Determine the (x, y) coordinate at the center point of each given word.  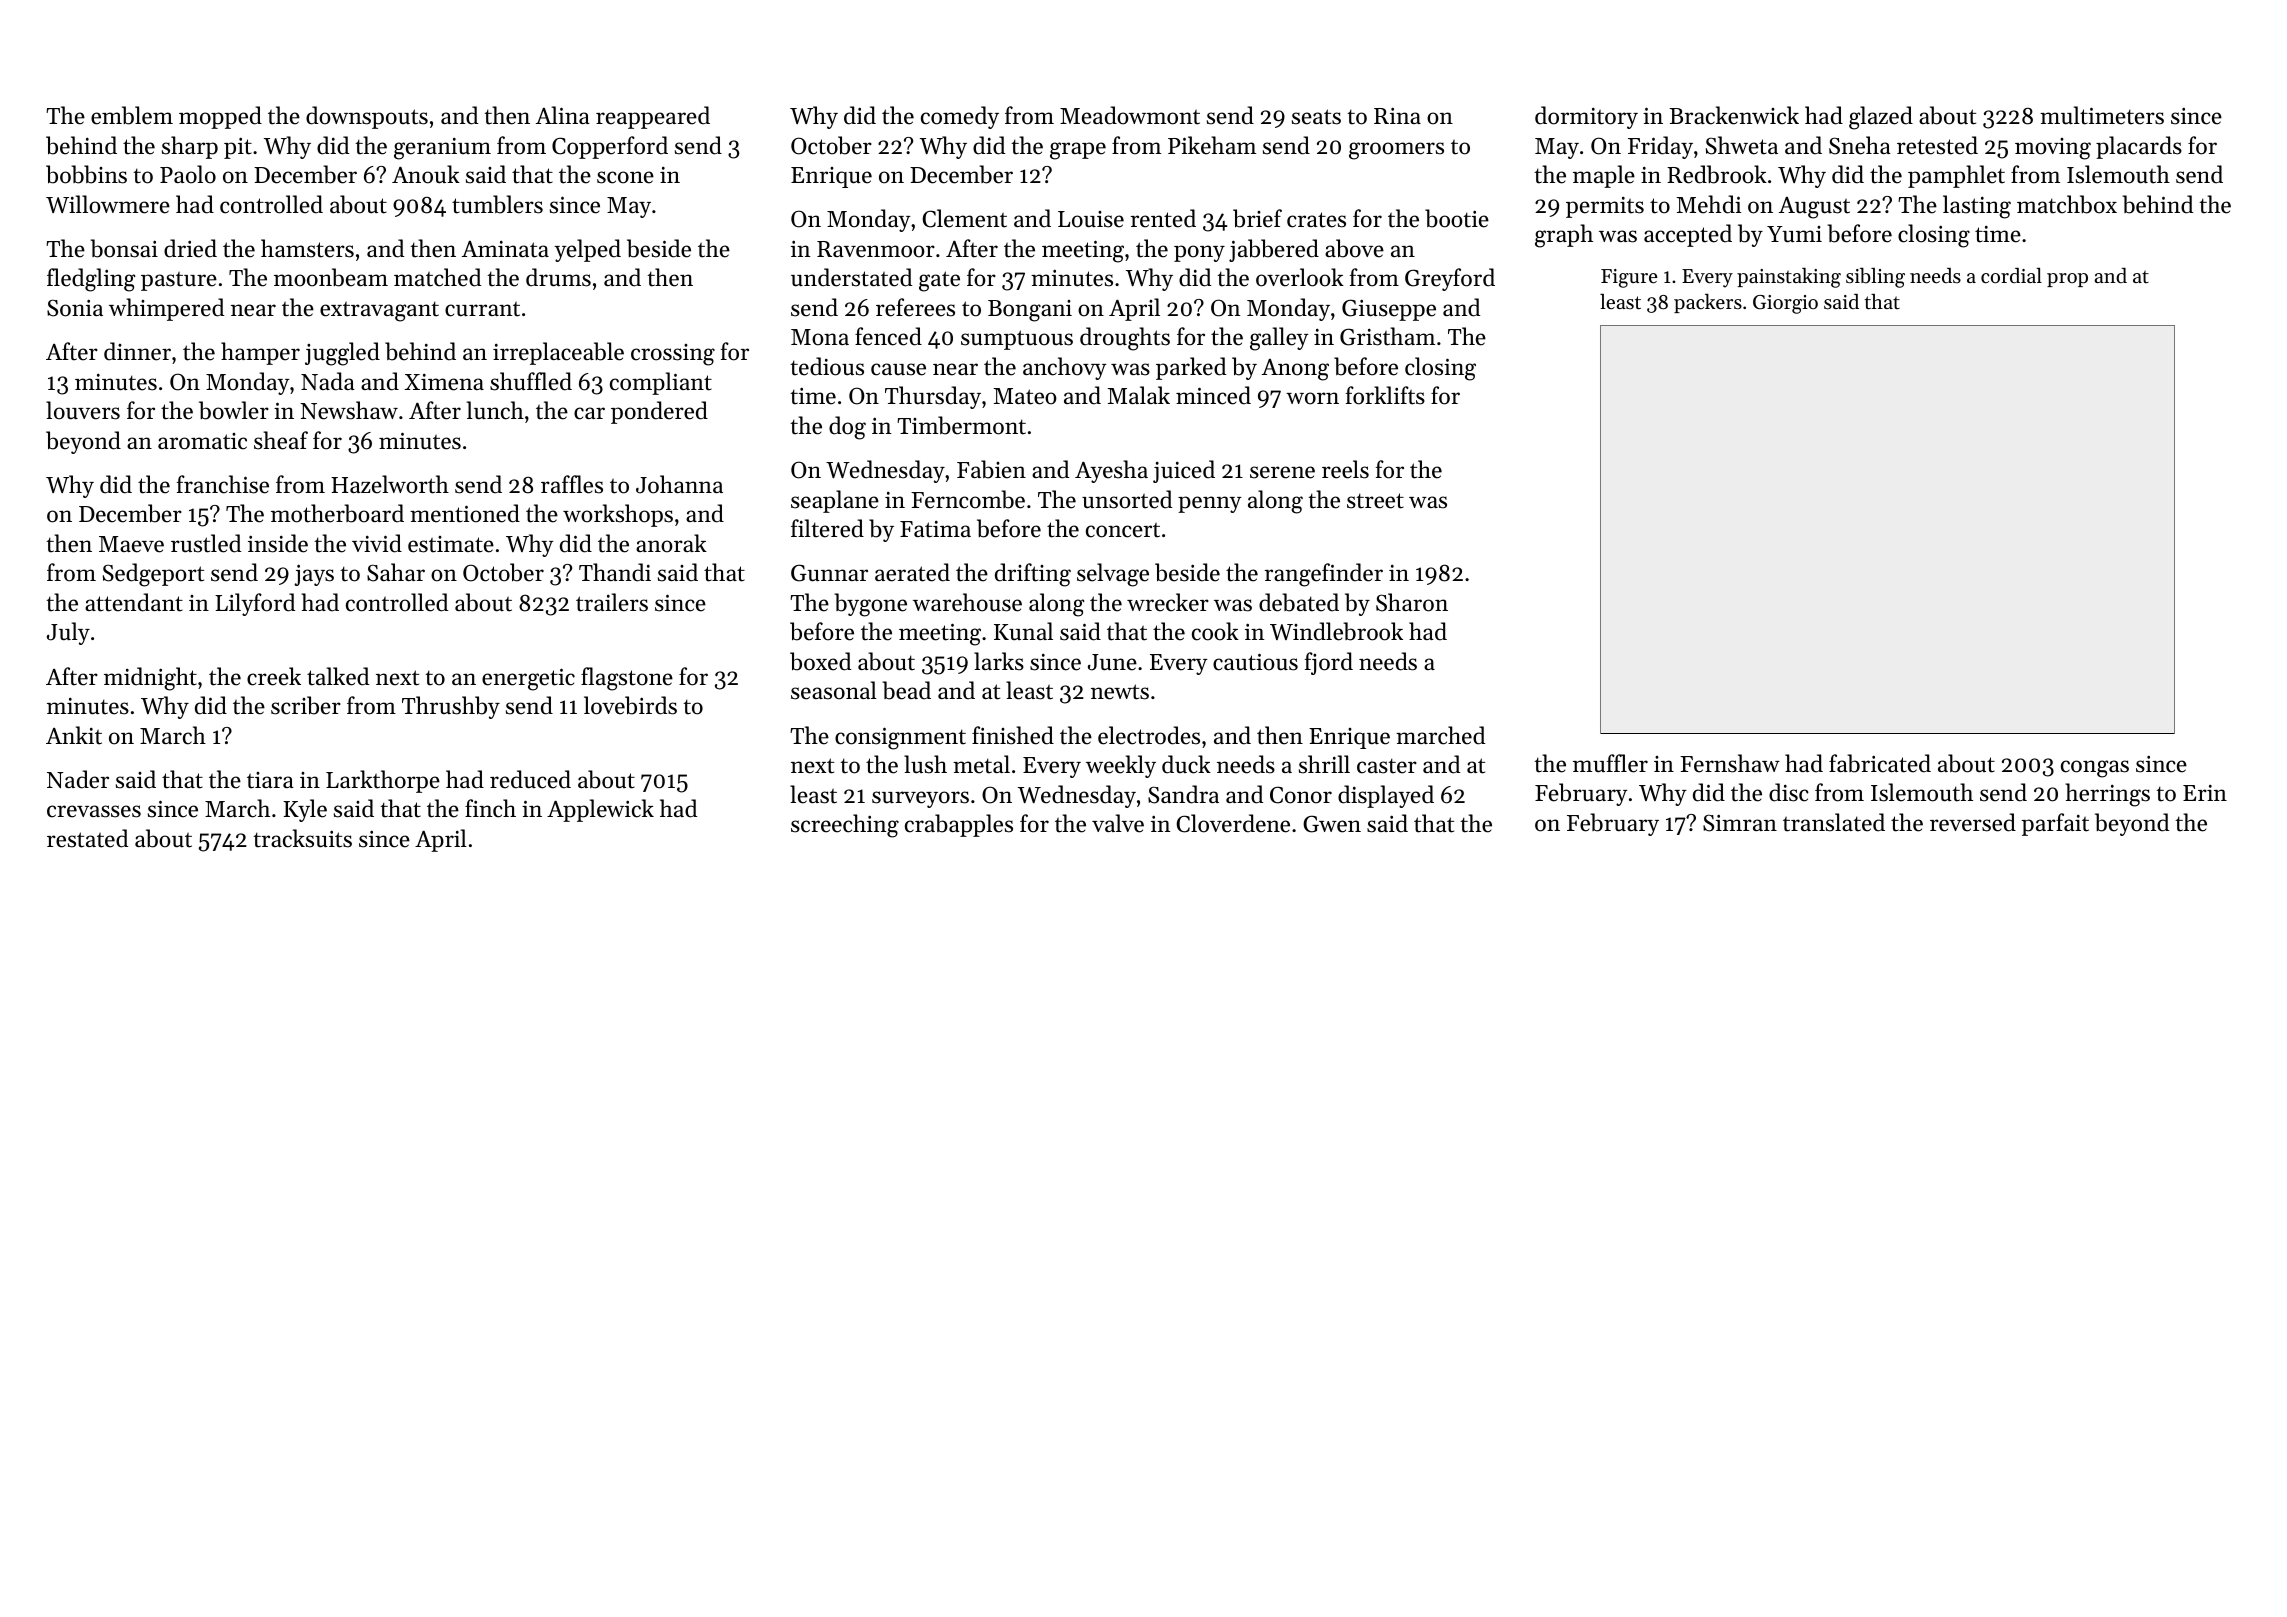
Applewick (600, 810)
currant (482, 309)
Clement (965, 218)
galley (1279, 339)
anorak (671, 543)
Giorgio (1785, 304)
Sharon (1412, 602)
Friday (1660, 147)
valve (1118, 823)
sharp (190, 147)
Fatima (935, 529)
